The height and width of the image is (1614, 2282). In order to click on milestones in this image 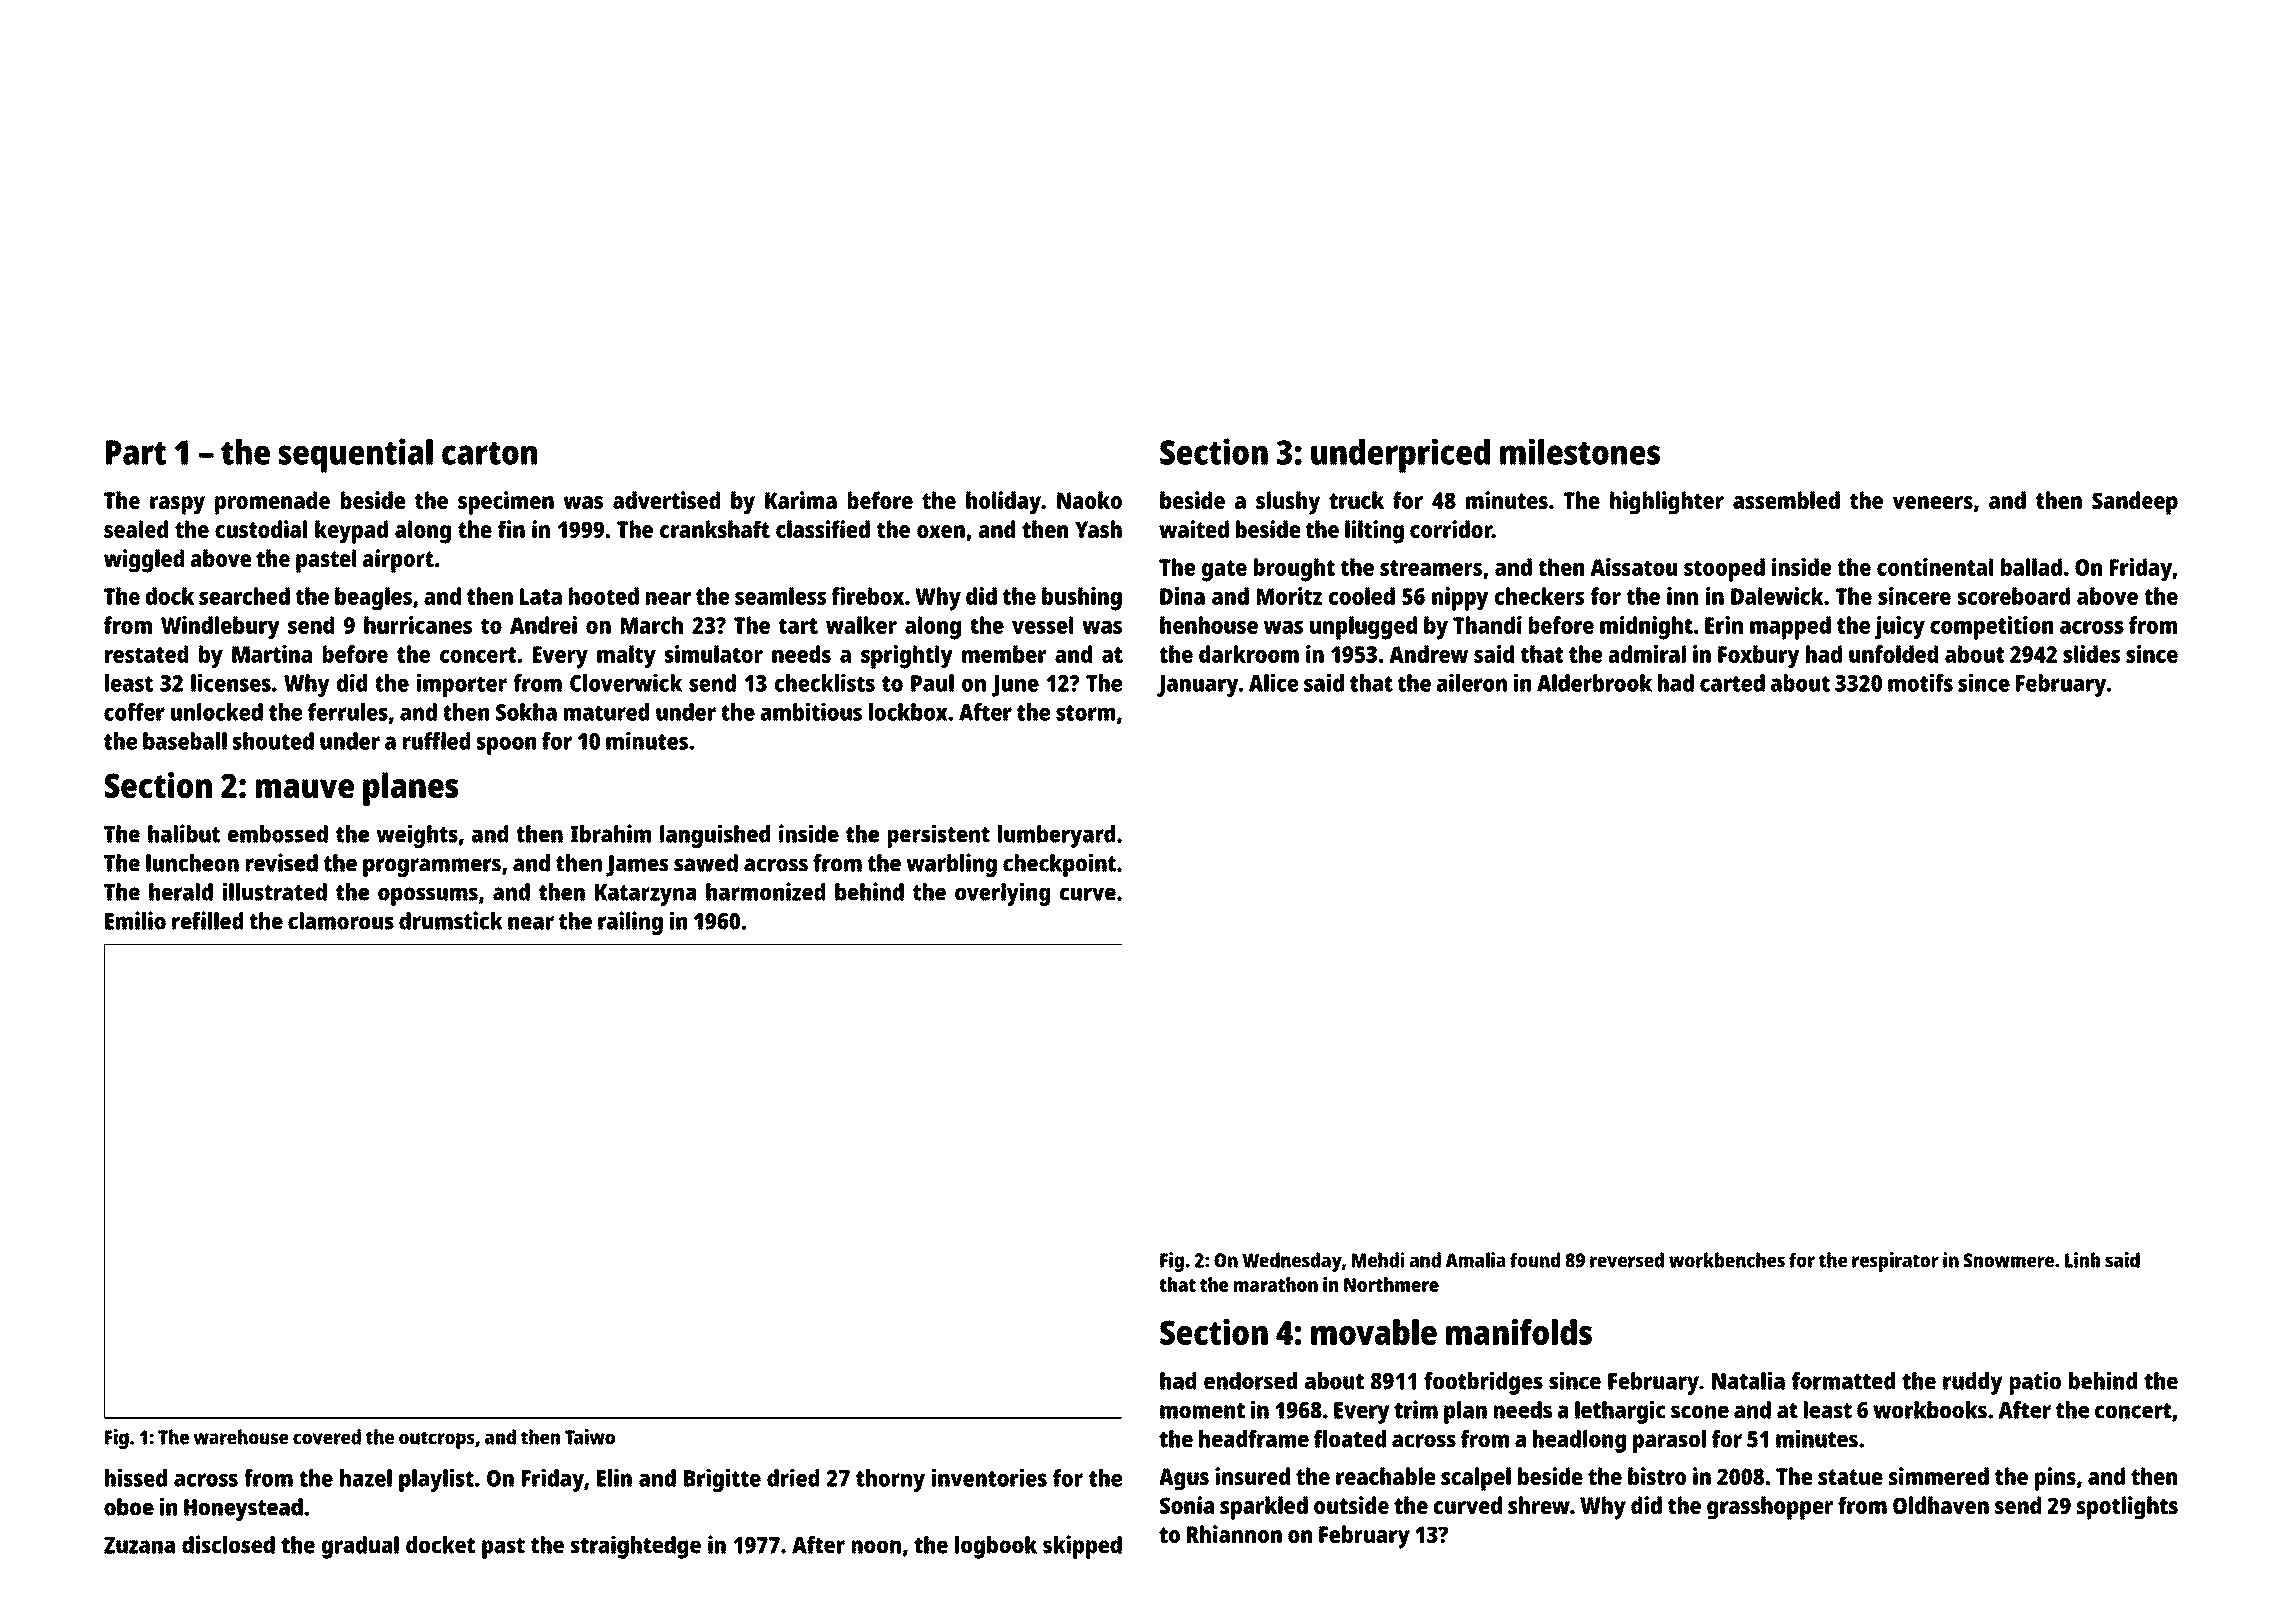, I will do `click(1580, 451)`.
